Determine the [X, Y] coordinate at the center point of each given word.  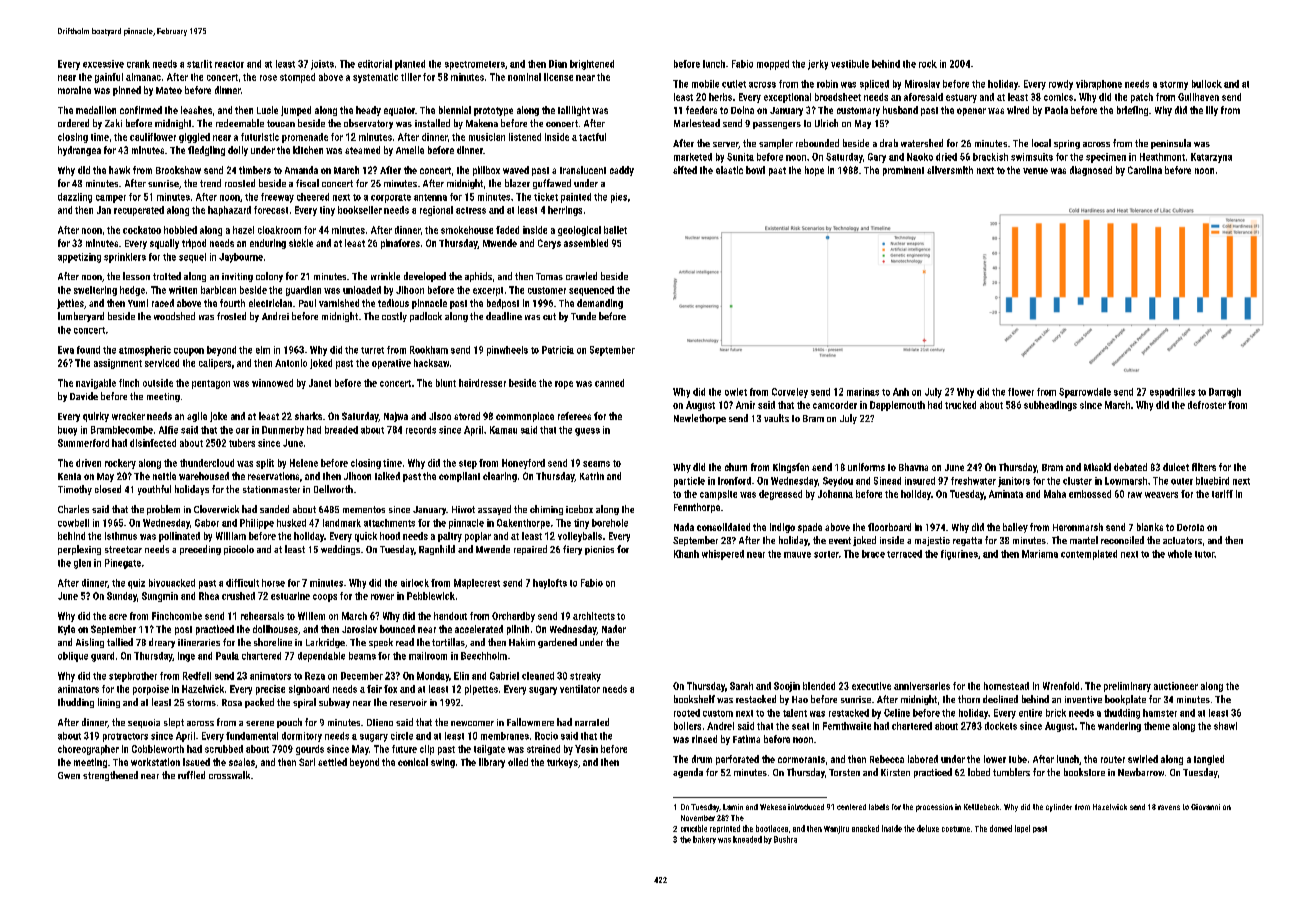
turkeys [562, 763]
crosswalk [229, 775]
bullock [1207, 84]
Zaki [113, 123]
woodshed [174, 316]
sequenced [591, 291]
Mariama [1040, 554]
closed [108, 489]
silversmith [950, 170]
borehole [610, 523]
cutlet [734, 84]
